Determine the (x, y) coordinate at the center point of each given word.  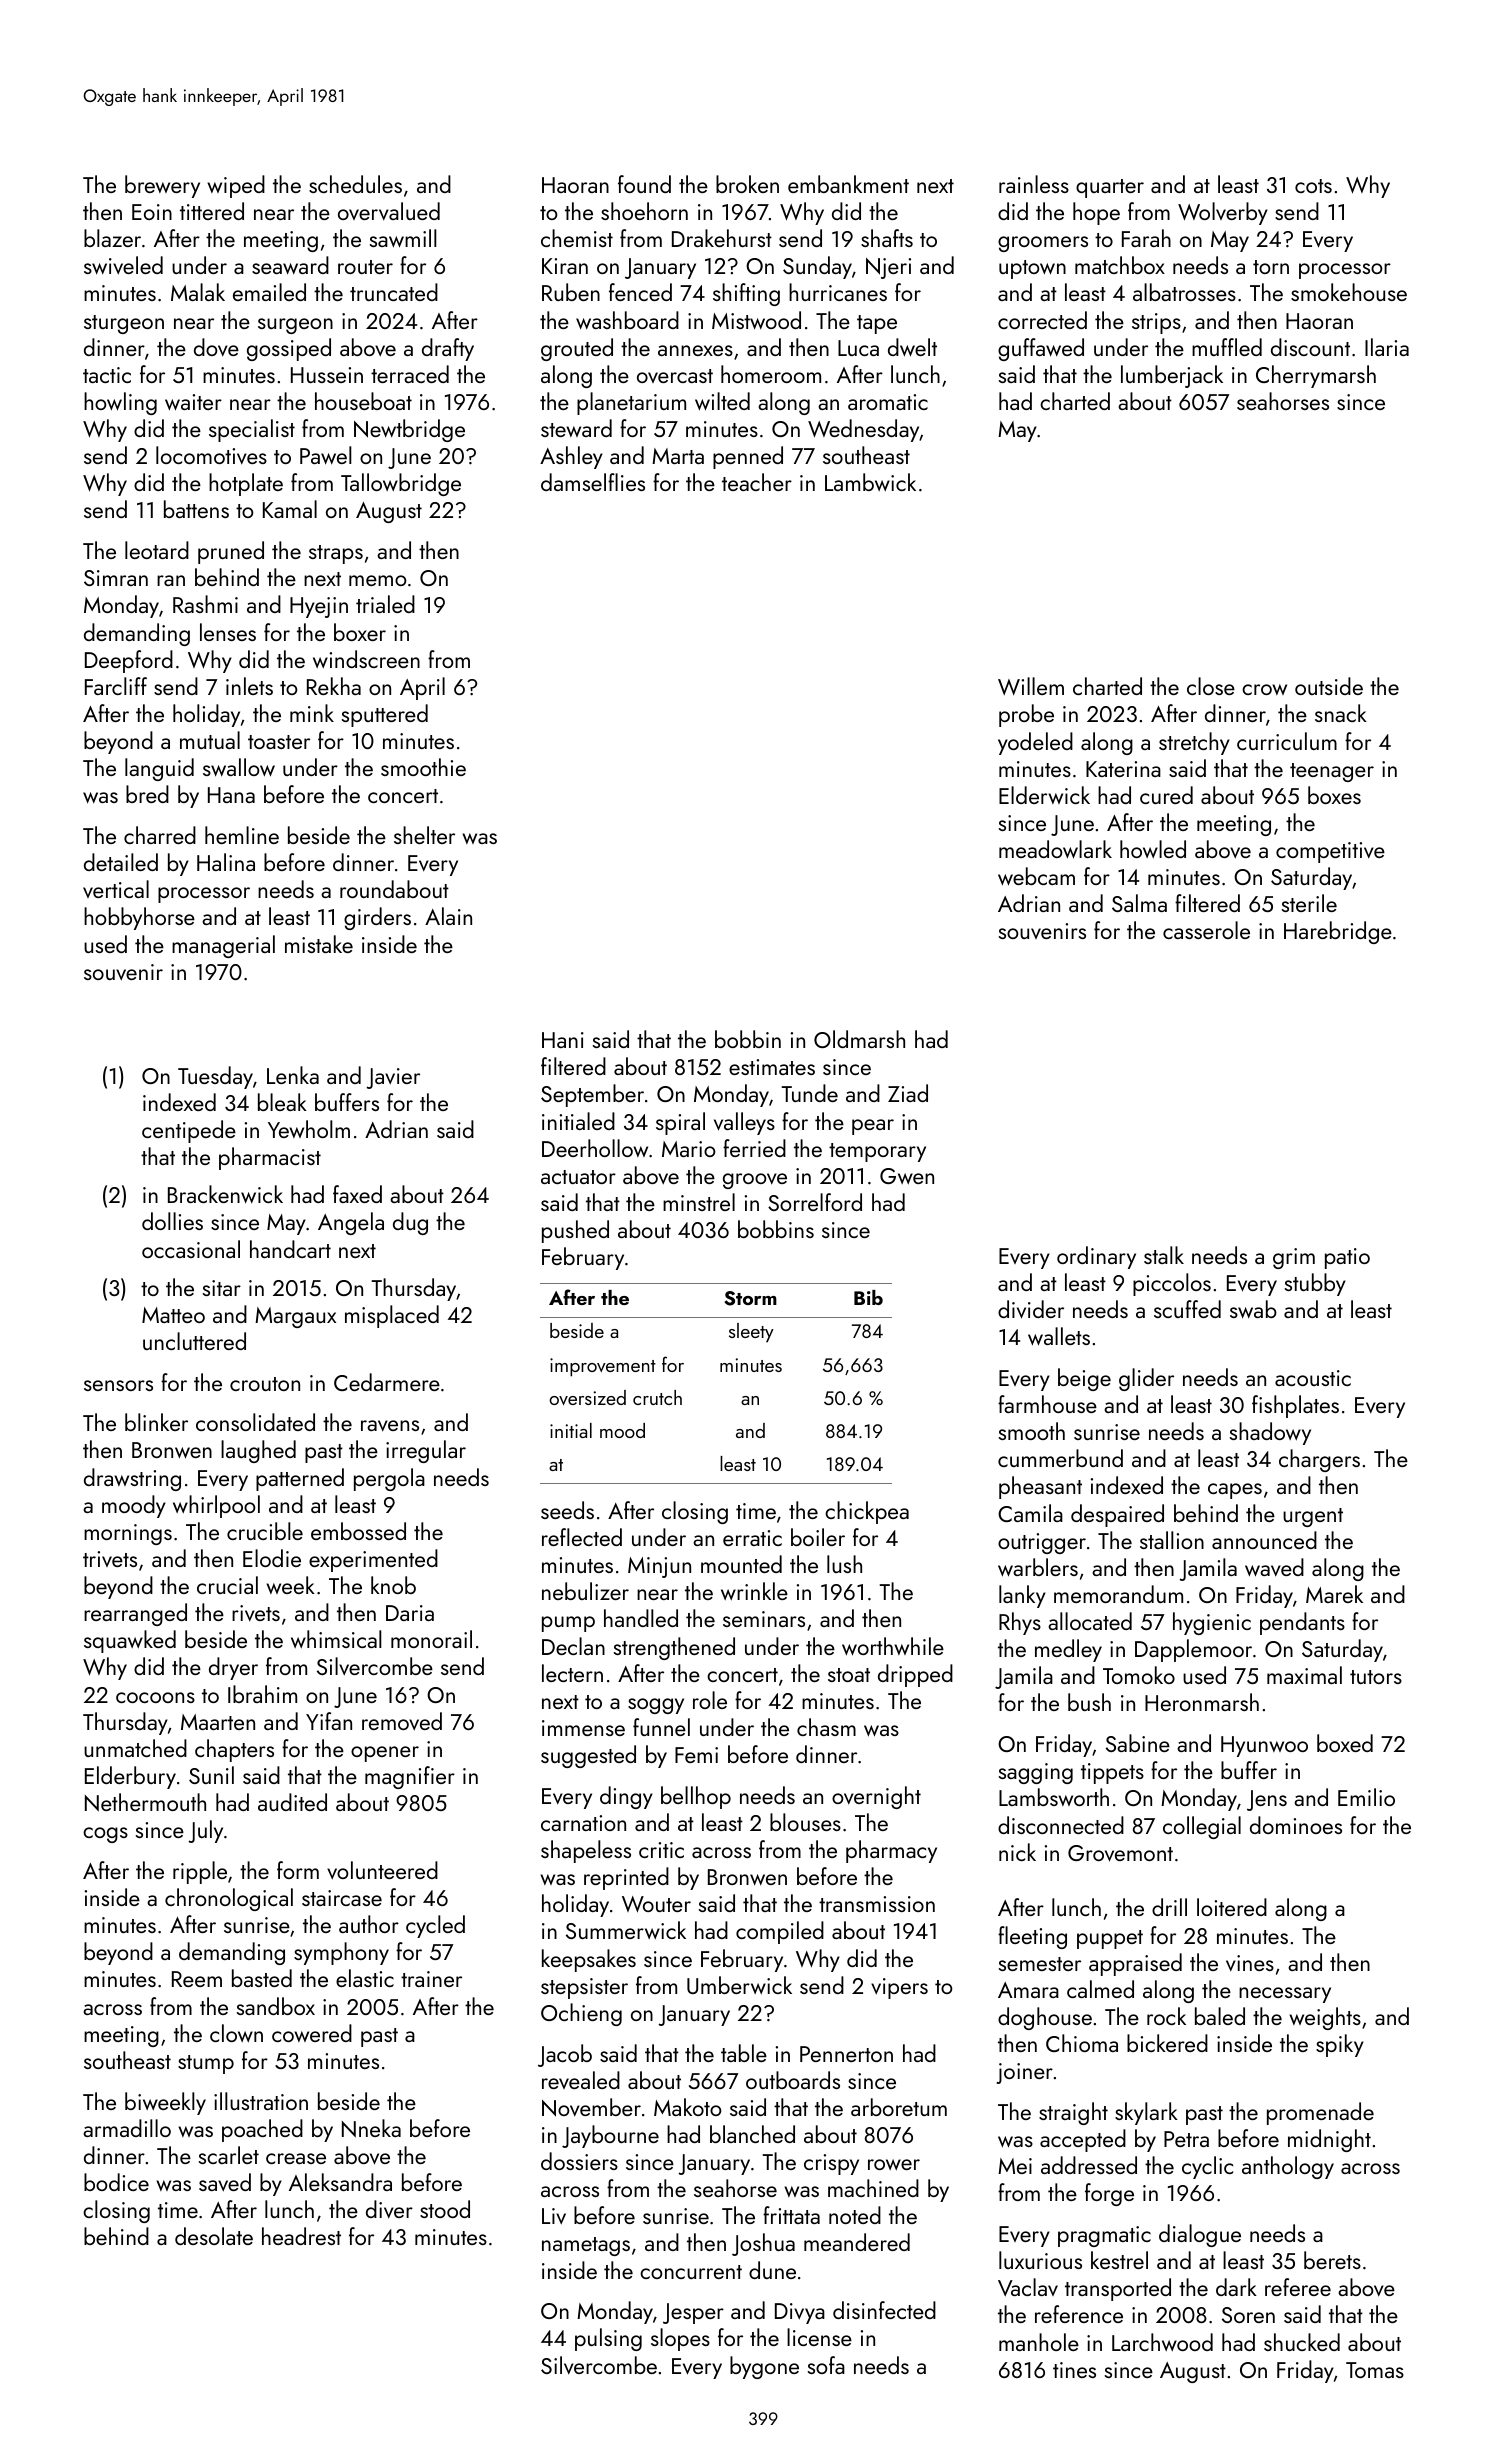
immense (583, 1728)
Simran (116, 578)
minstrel (699, 1202)
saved (225, 2182)
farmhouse (1047, 1404)
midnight (1329, 2140)
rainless (1034, 184)
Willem (1031, 686)
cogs (105, 1835)
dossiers (579, 2161)
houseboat (363, 401)
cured (1166, 795)
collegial (1202, 1827)
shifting (746, 294)
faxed (357, 1194)
